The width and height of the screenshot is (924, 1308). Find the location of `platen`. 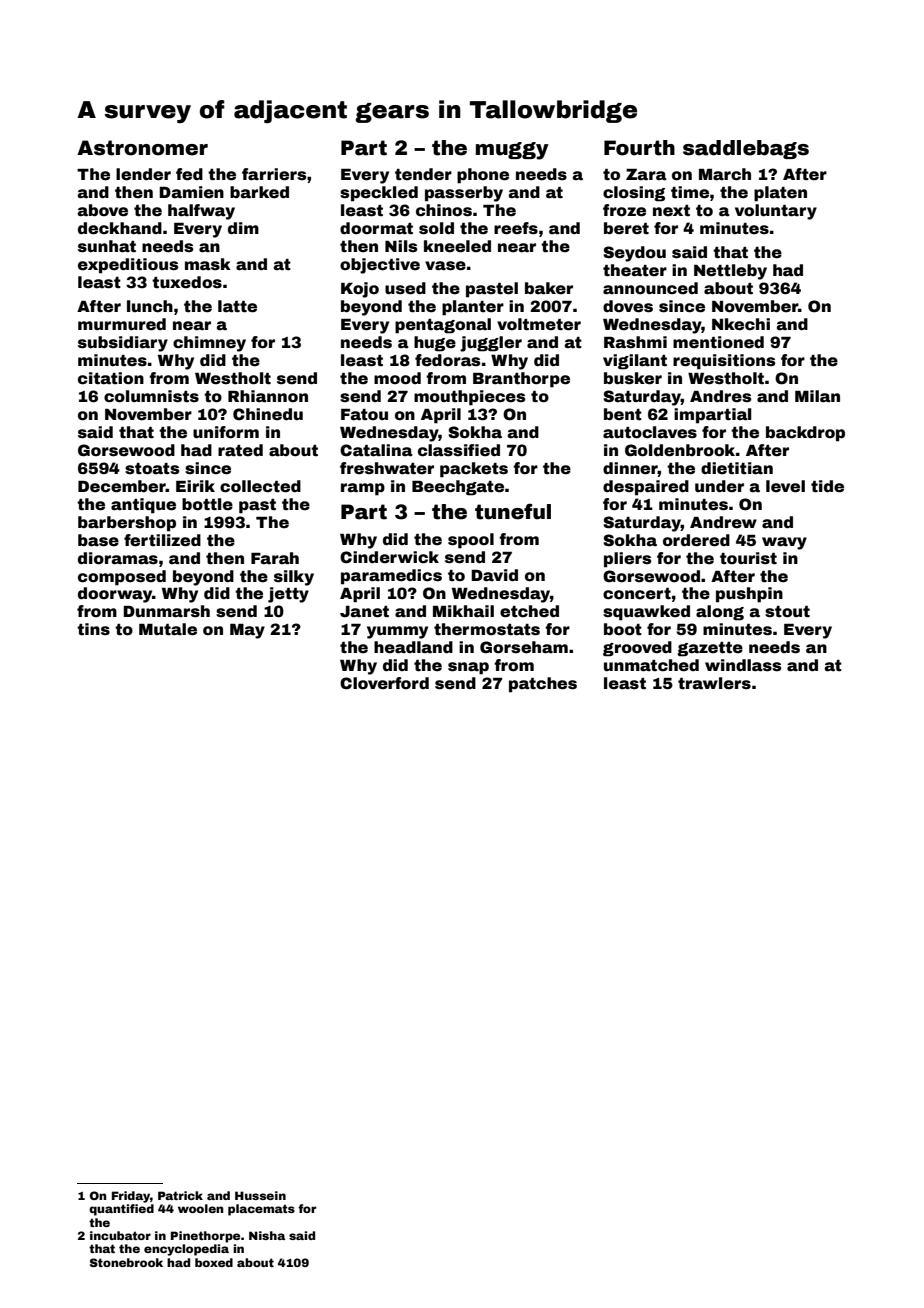

platen is located at coordinates (780, 194).
